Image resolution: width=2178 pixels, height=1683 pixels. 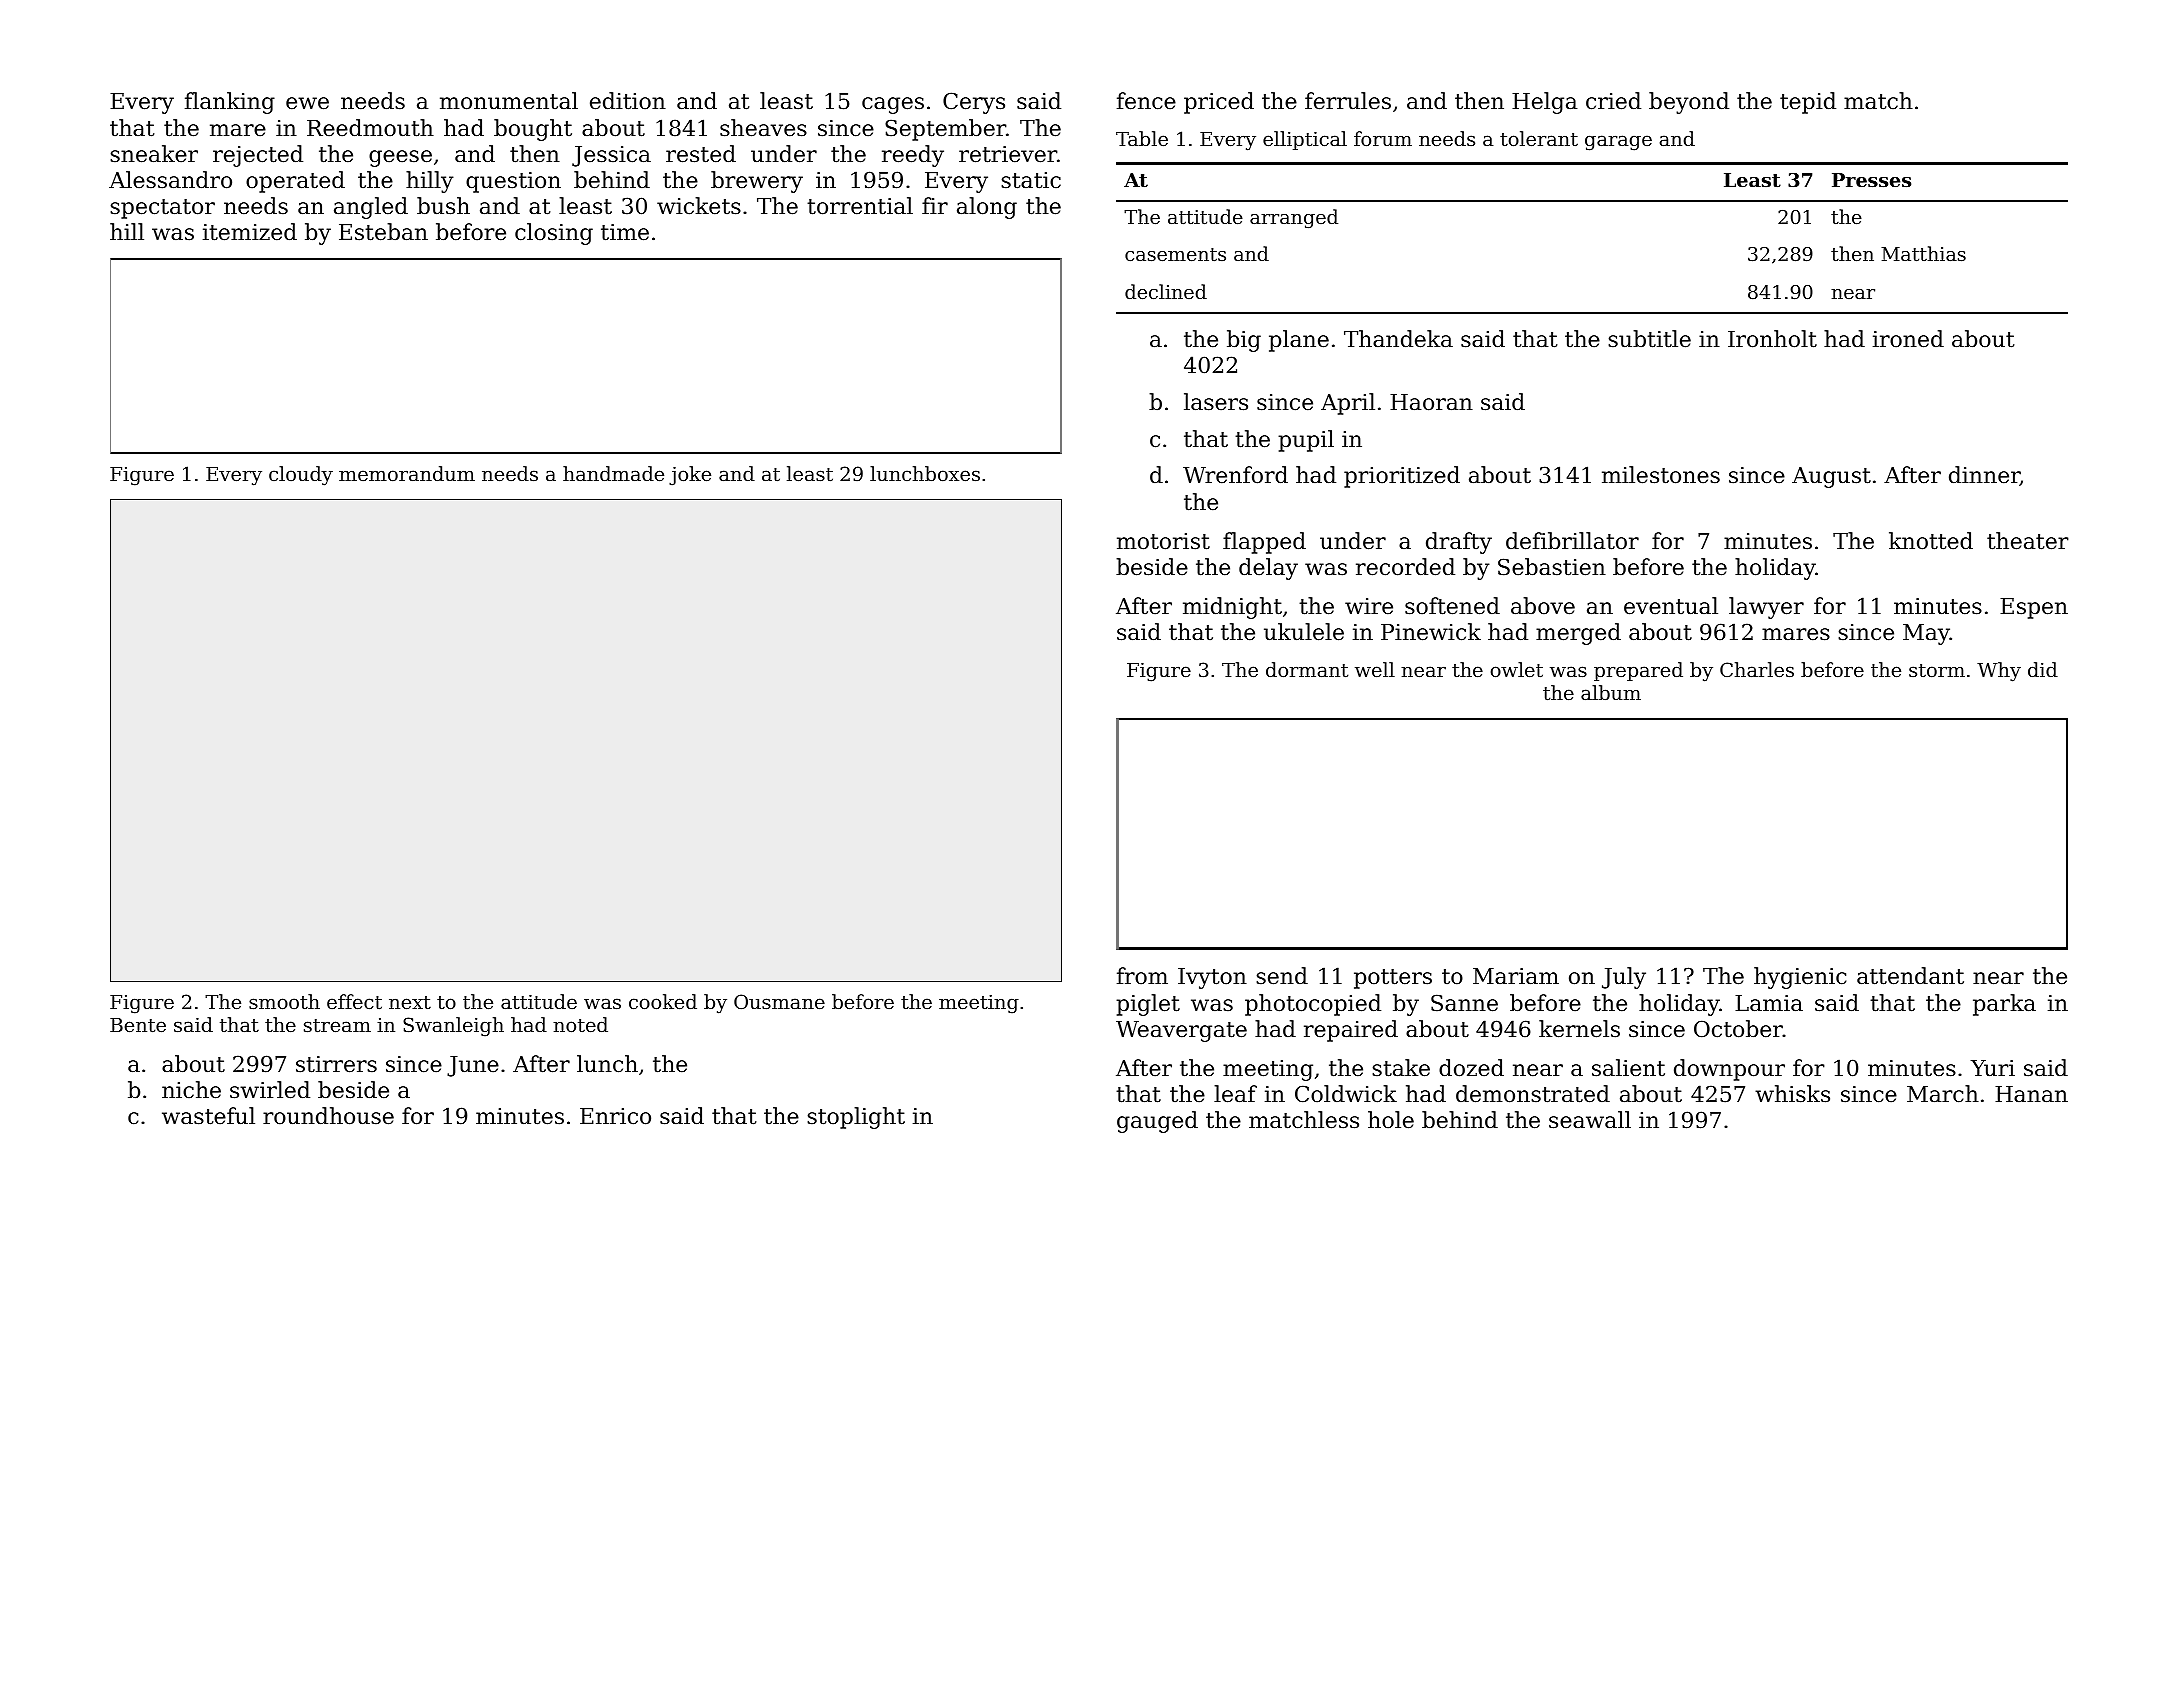 What do you see at coordinates (1910, 976) in the screenshot?
I see `attendant` at bounding box center [1910, 976].
